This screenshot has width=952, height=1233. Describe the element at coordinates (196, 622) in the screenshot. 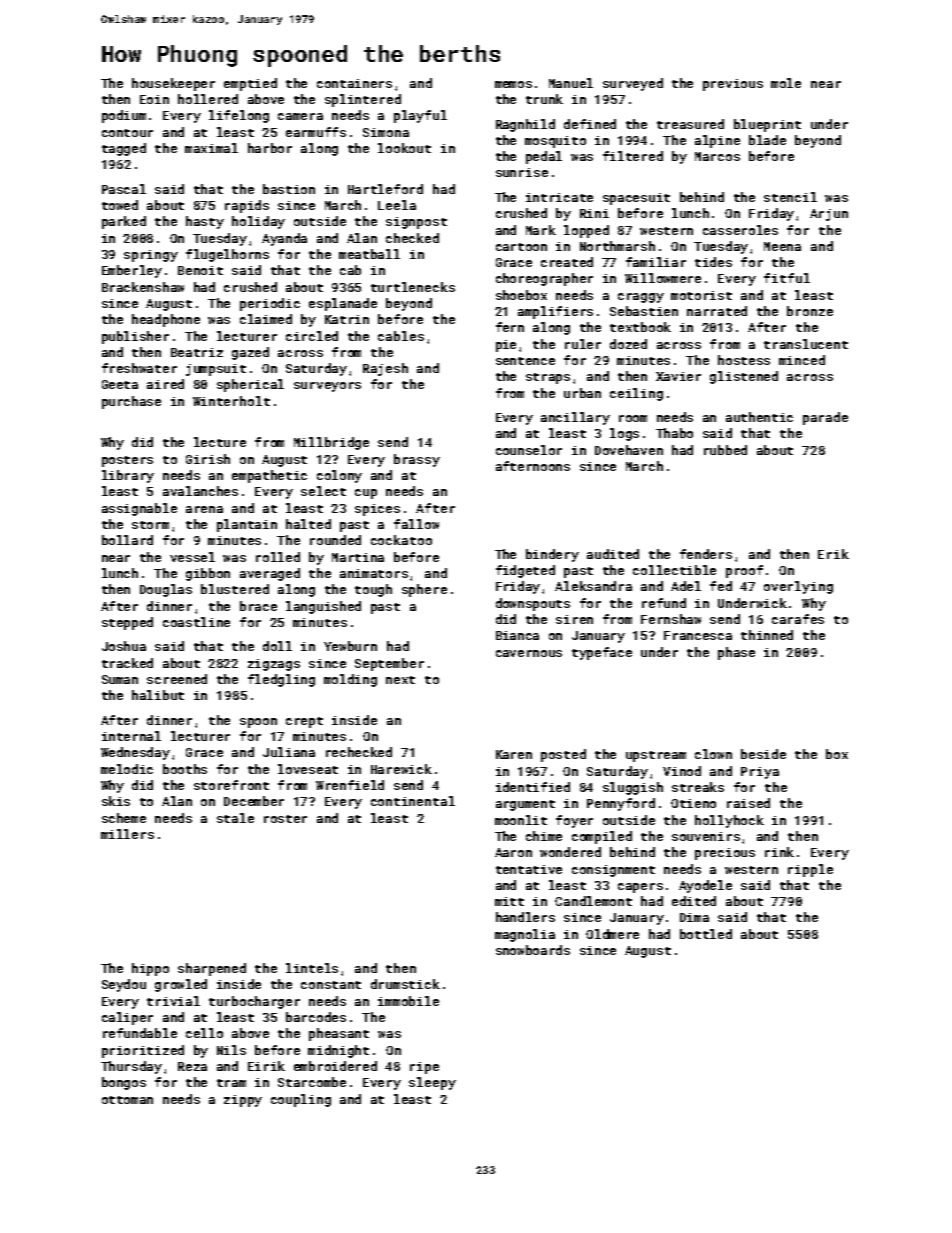

I see `coastline` at that location.
